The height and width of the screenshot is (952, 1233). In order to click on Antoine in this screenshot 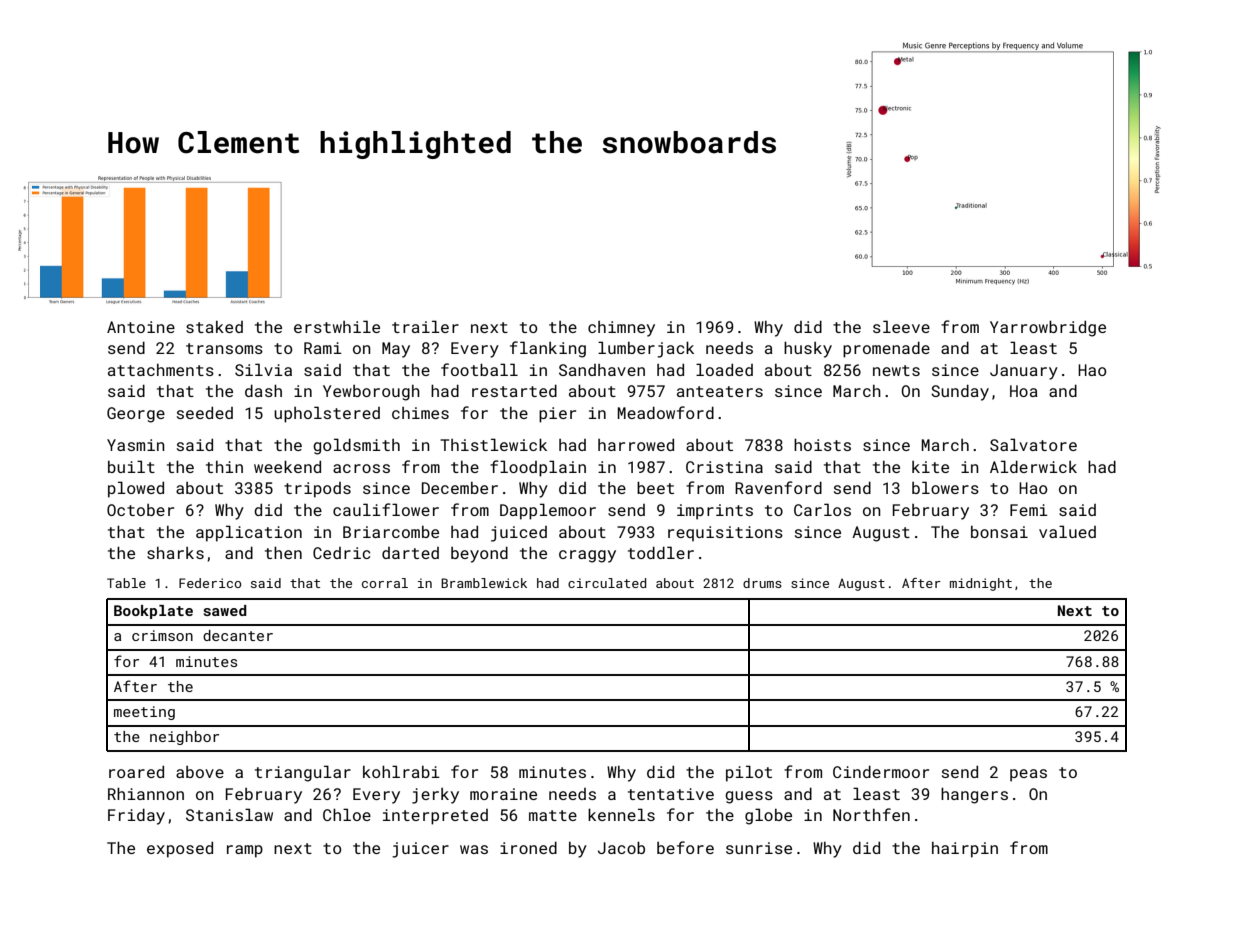, I will do `click(141, 327)`.
